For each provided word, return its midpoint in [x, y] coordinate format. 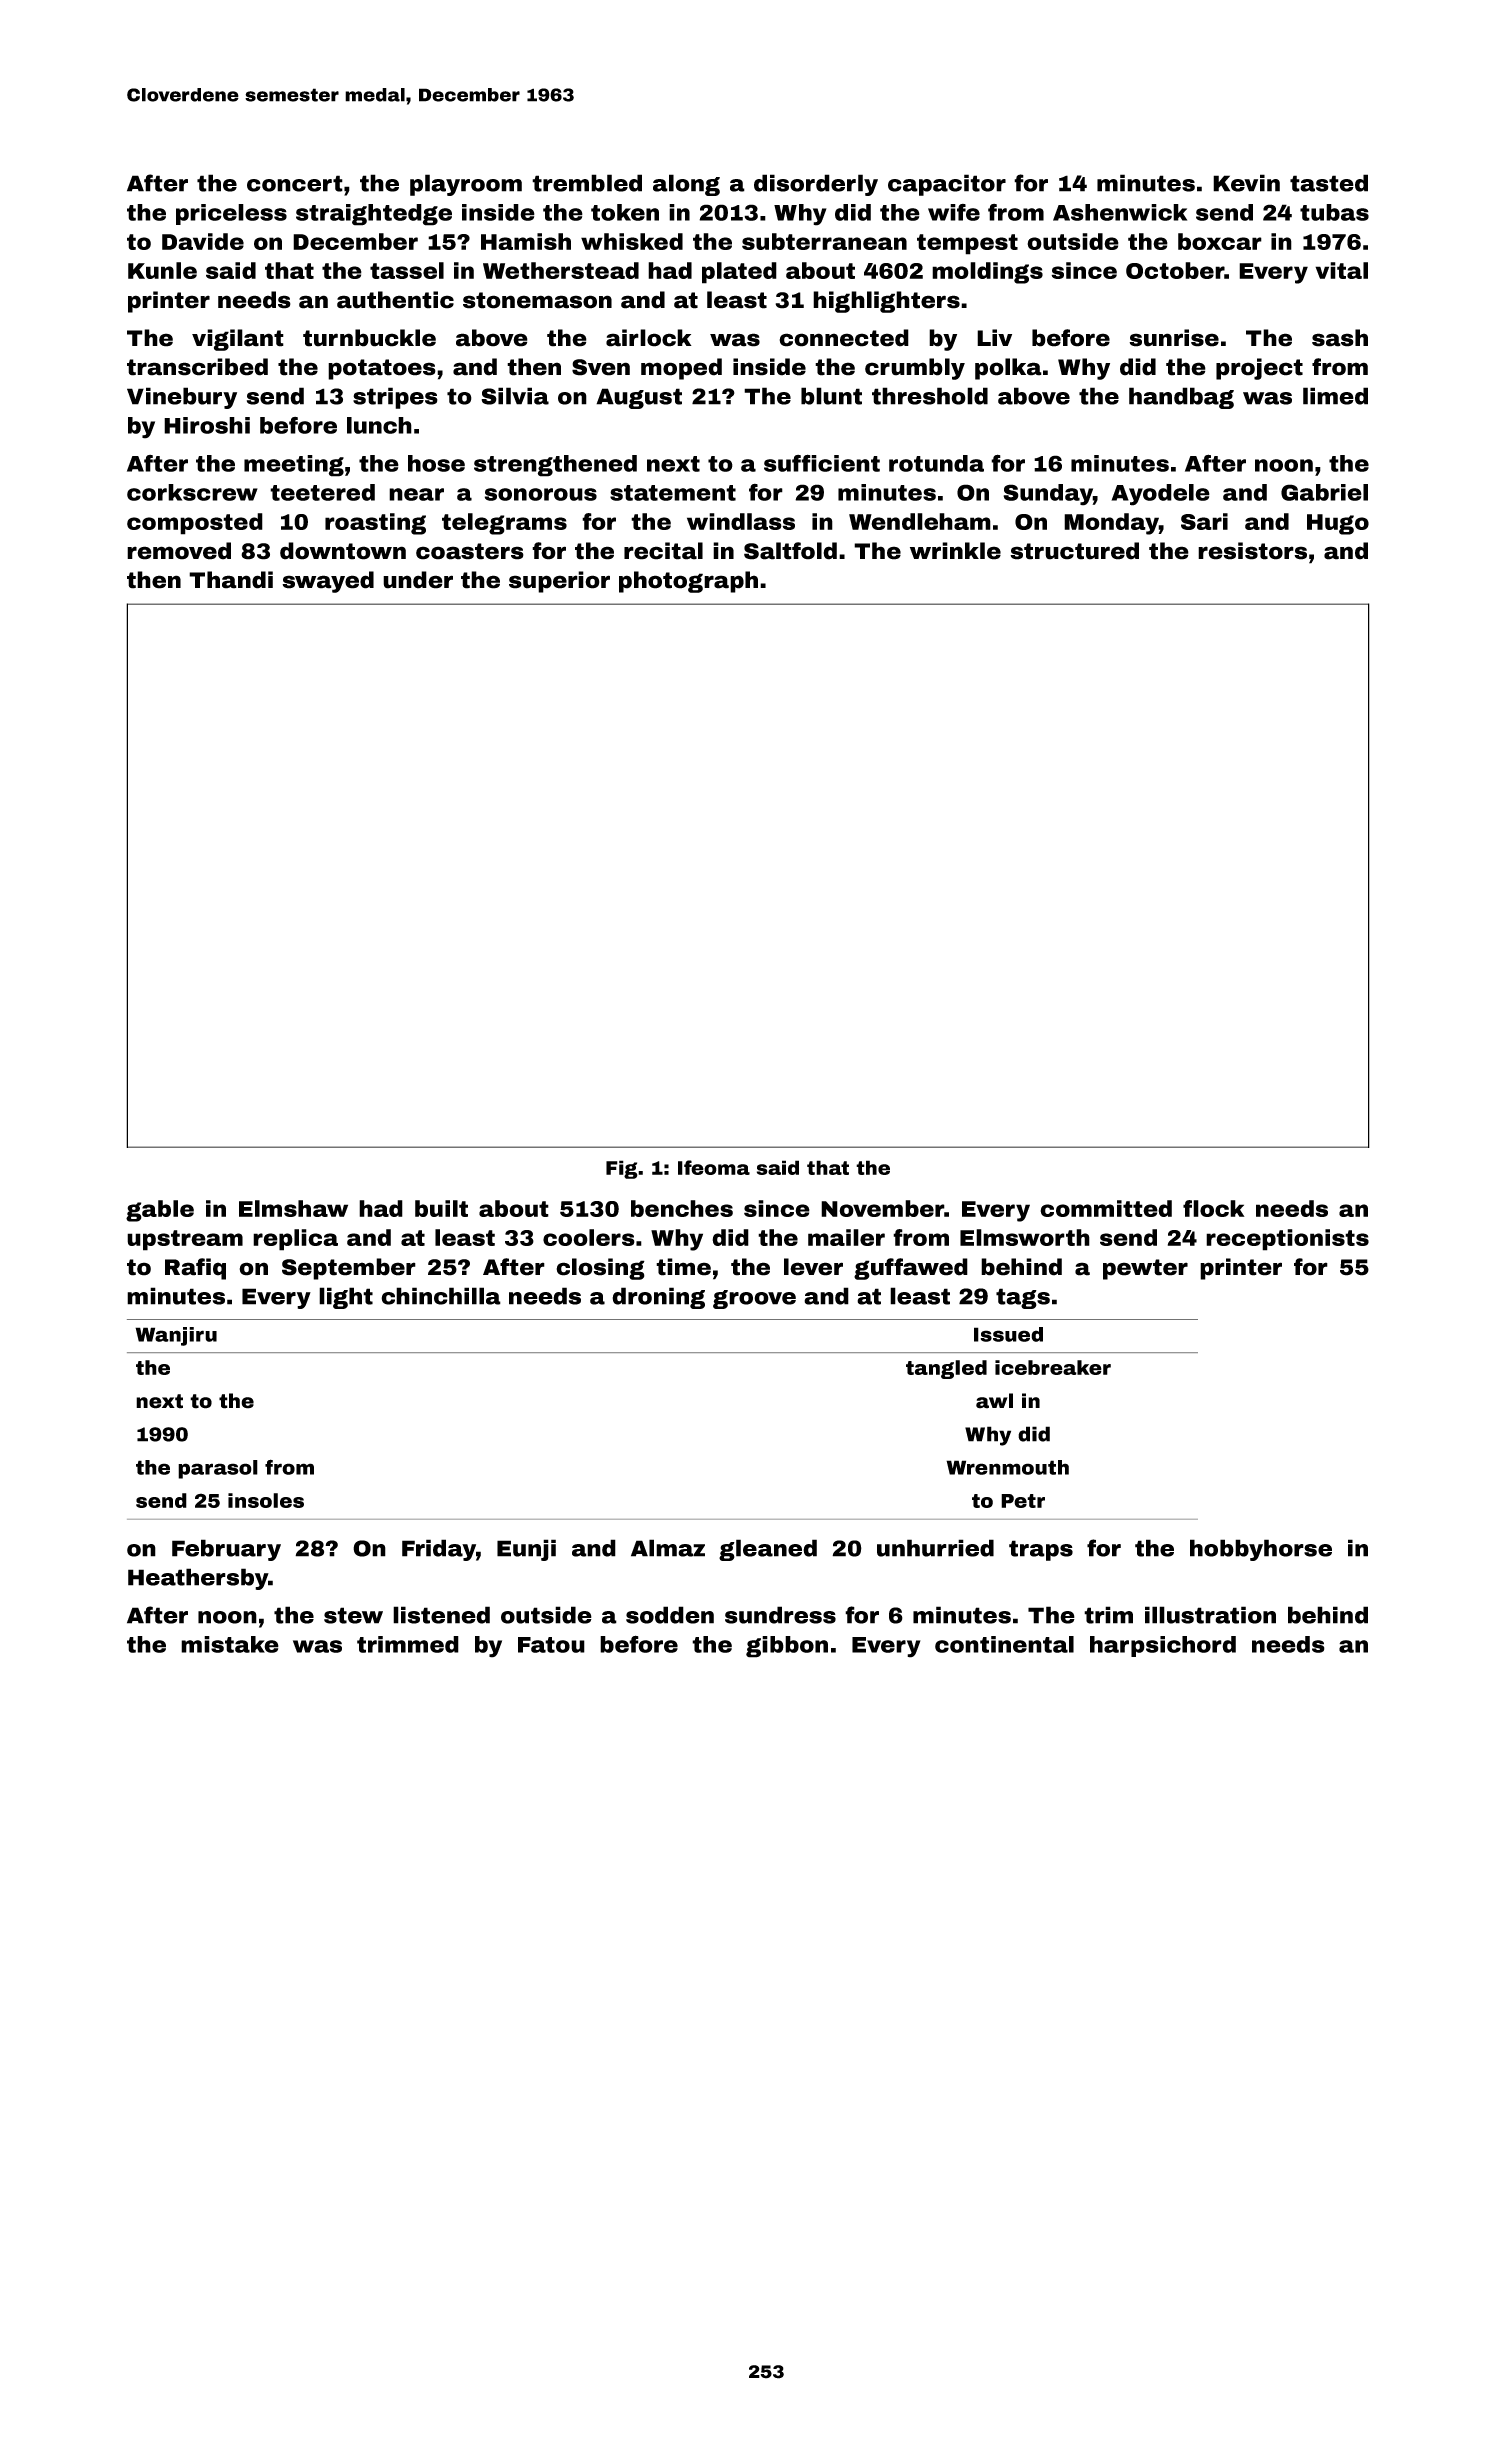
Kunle [162, 270]
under [418, 580]
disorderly [816, 185]
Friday [439, 1550]
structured [1074, 551]
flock [1214, 1208]
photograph [688, 582]
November [882, 1208]
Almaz [668, 1548]
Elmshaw [293, 1208]
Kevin [1246, 183]
